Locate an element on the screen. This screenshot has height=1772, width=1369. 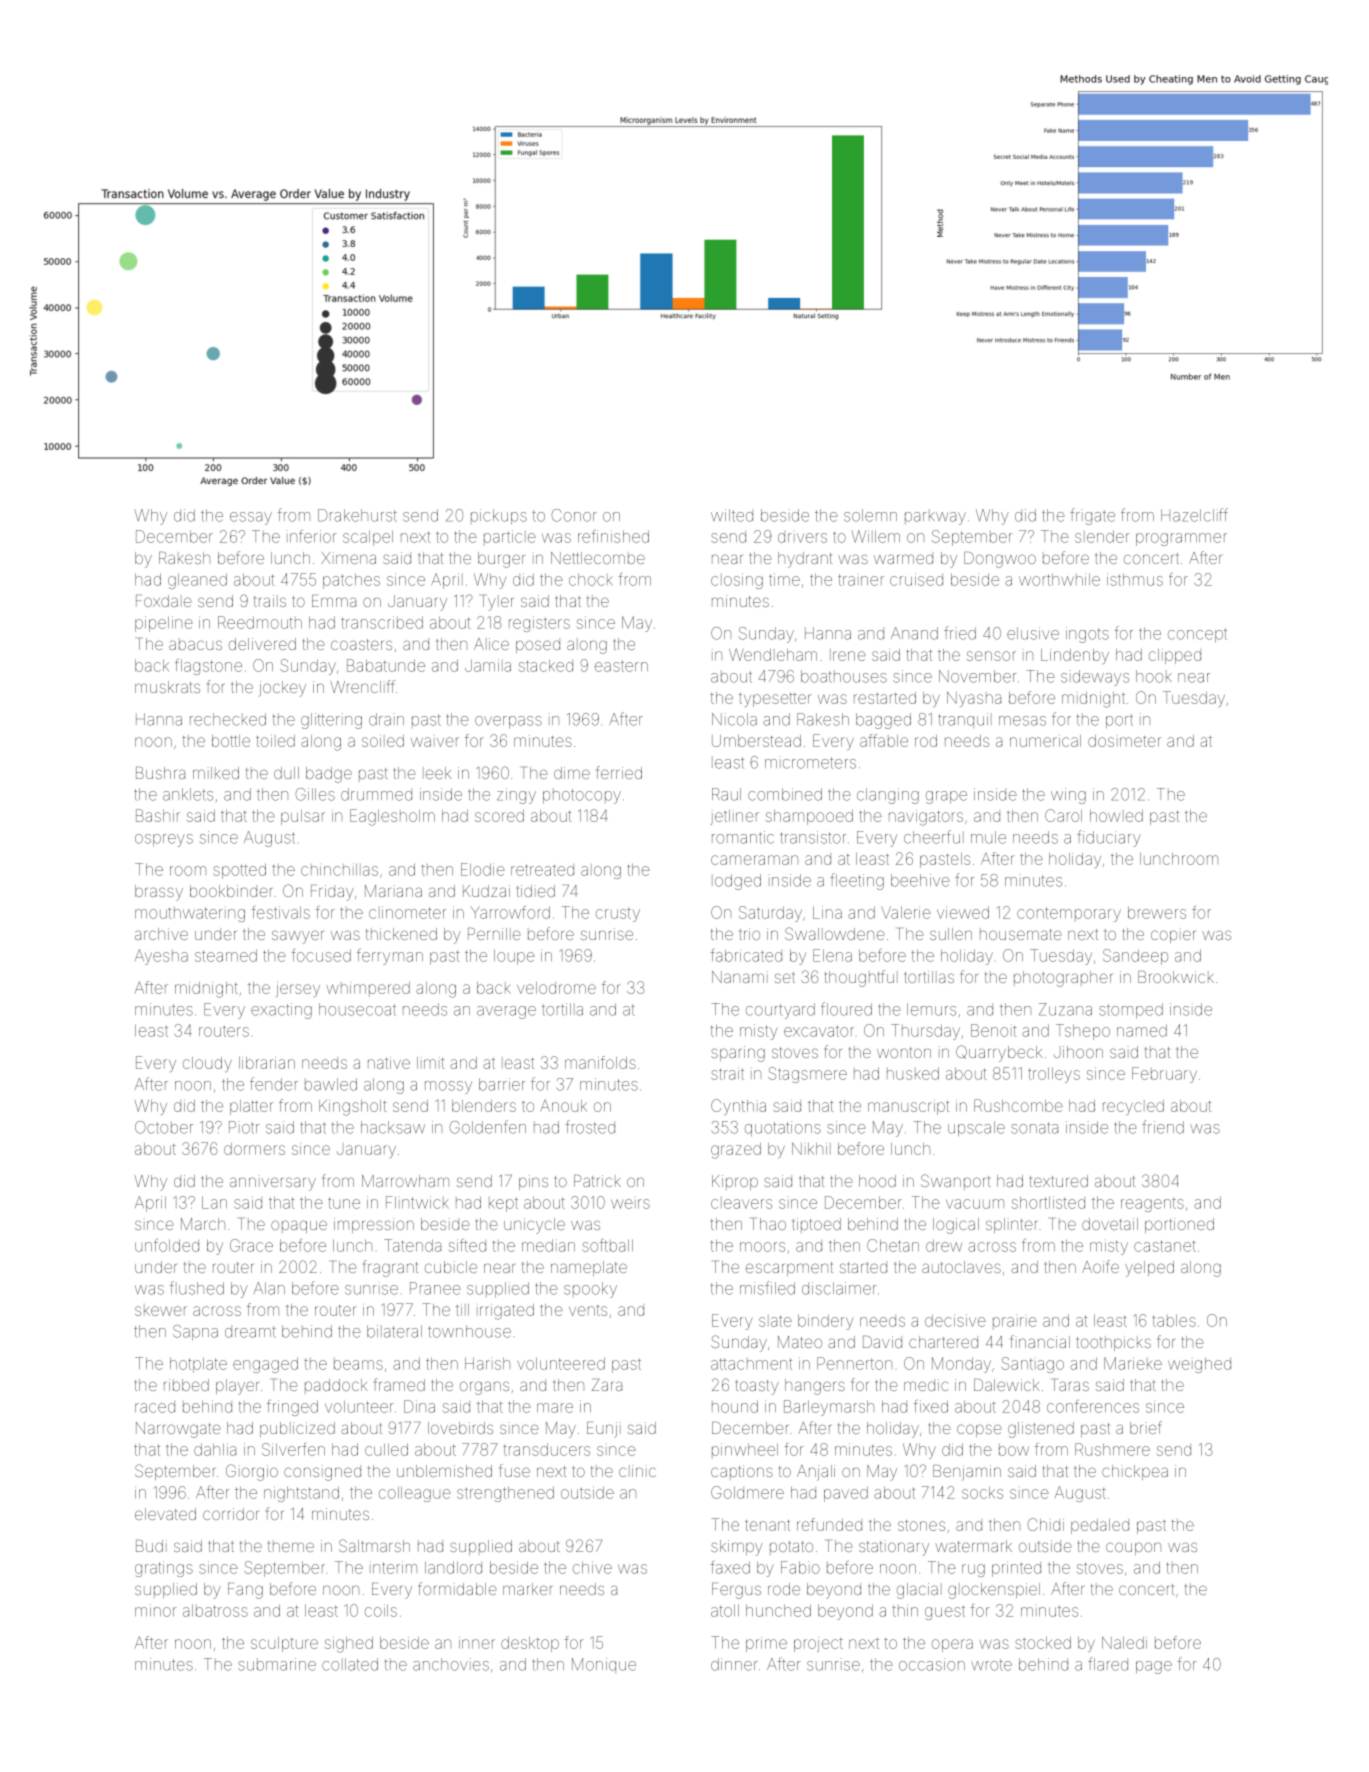
atoll is located at coordinates (725, 1610).
